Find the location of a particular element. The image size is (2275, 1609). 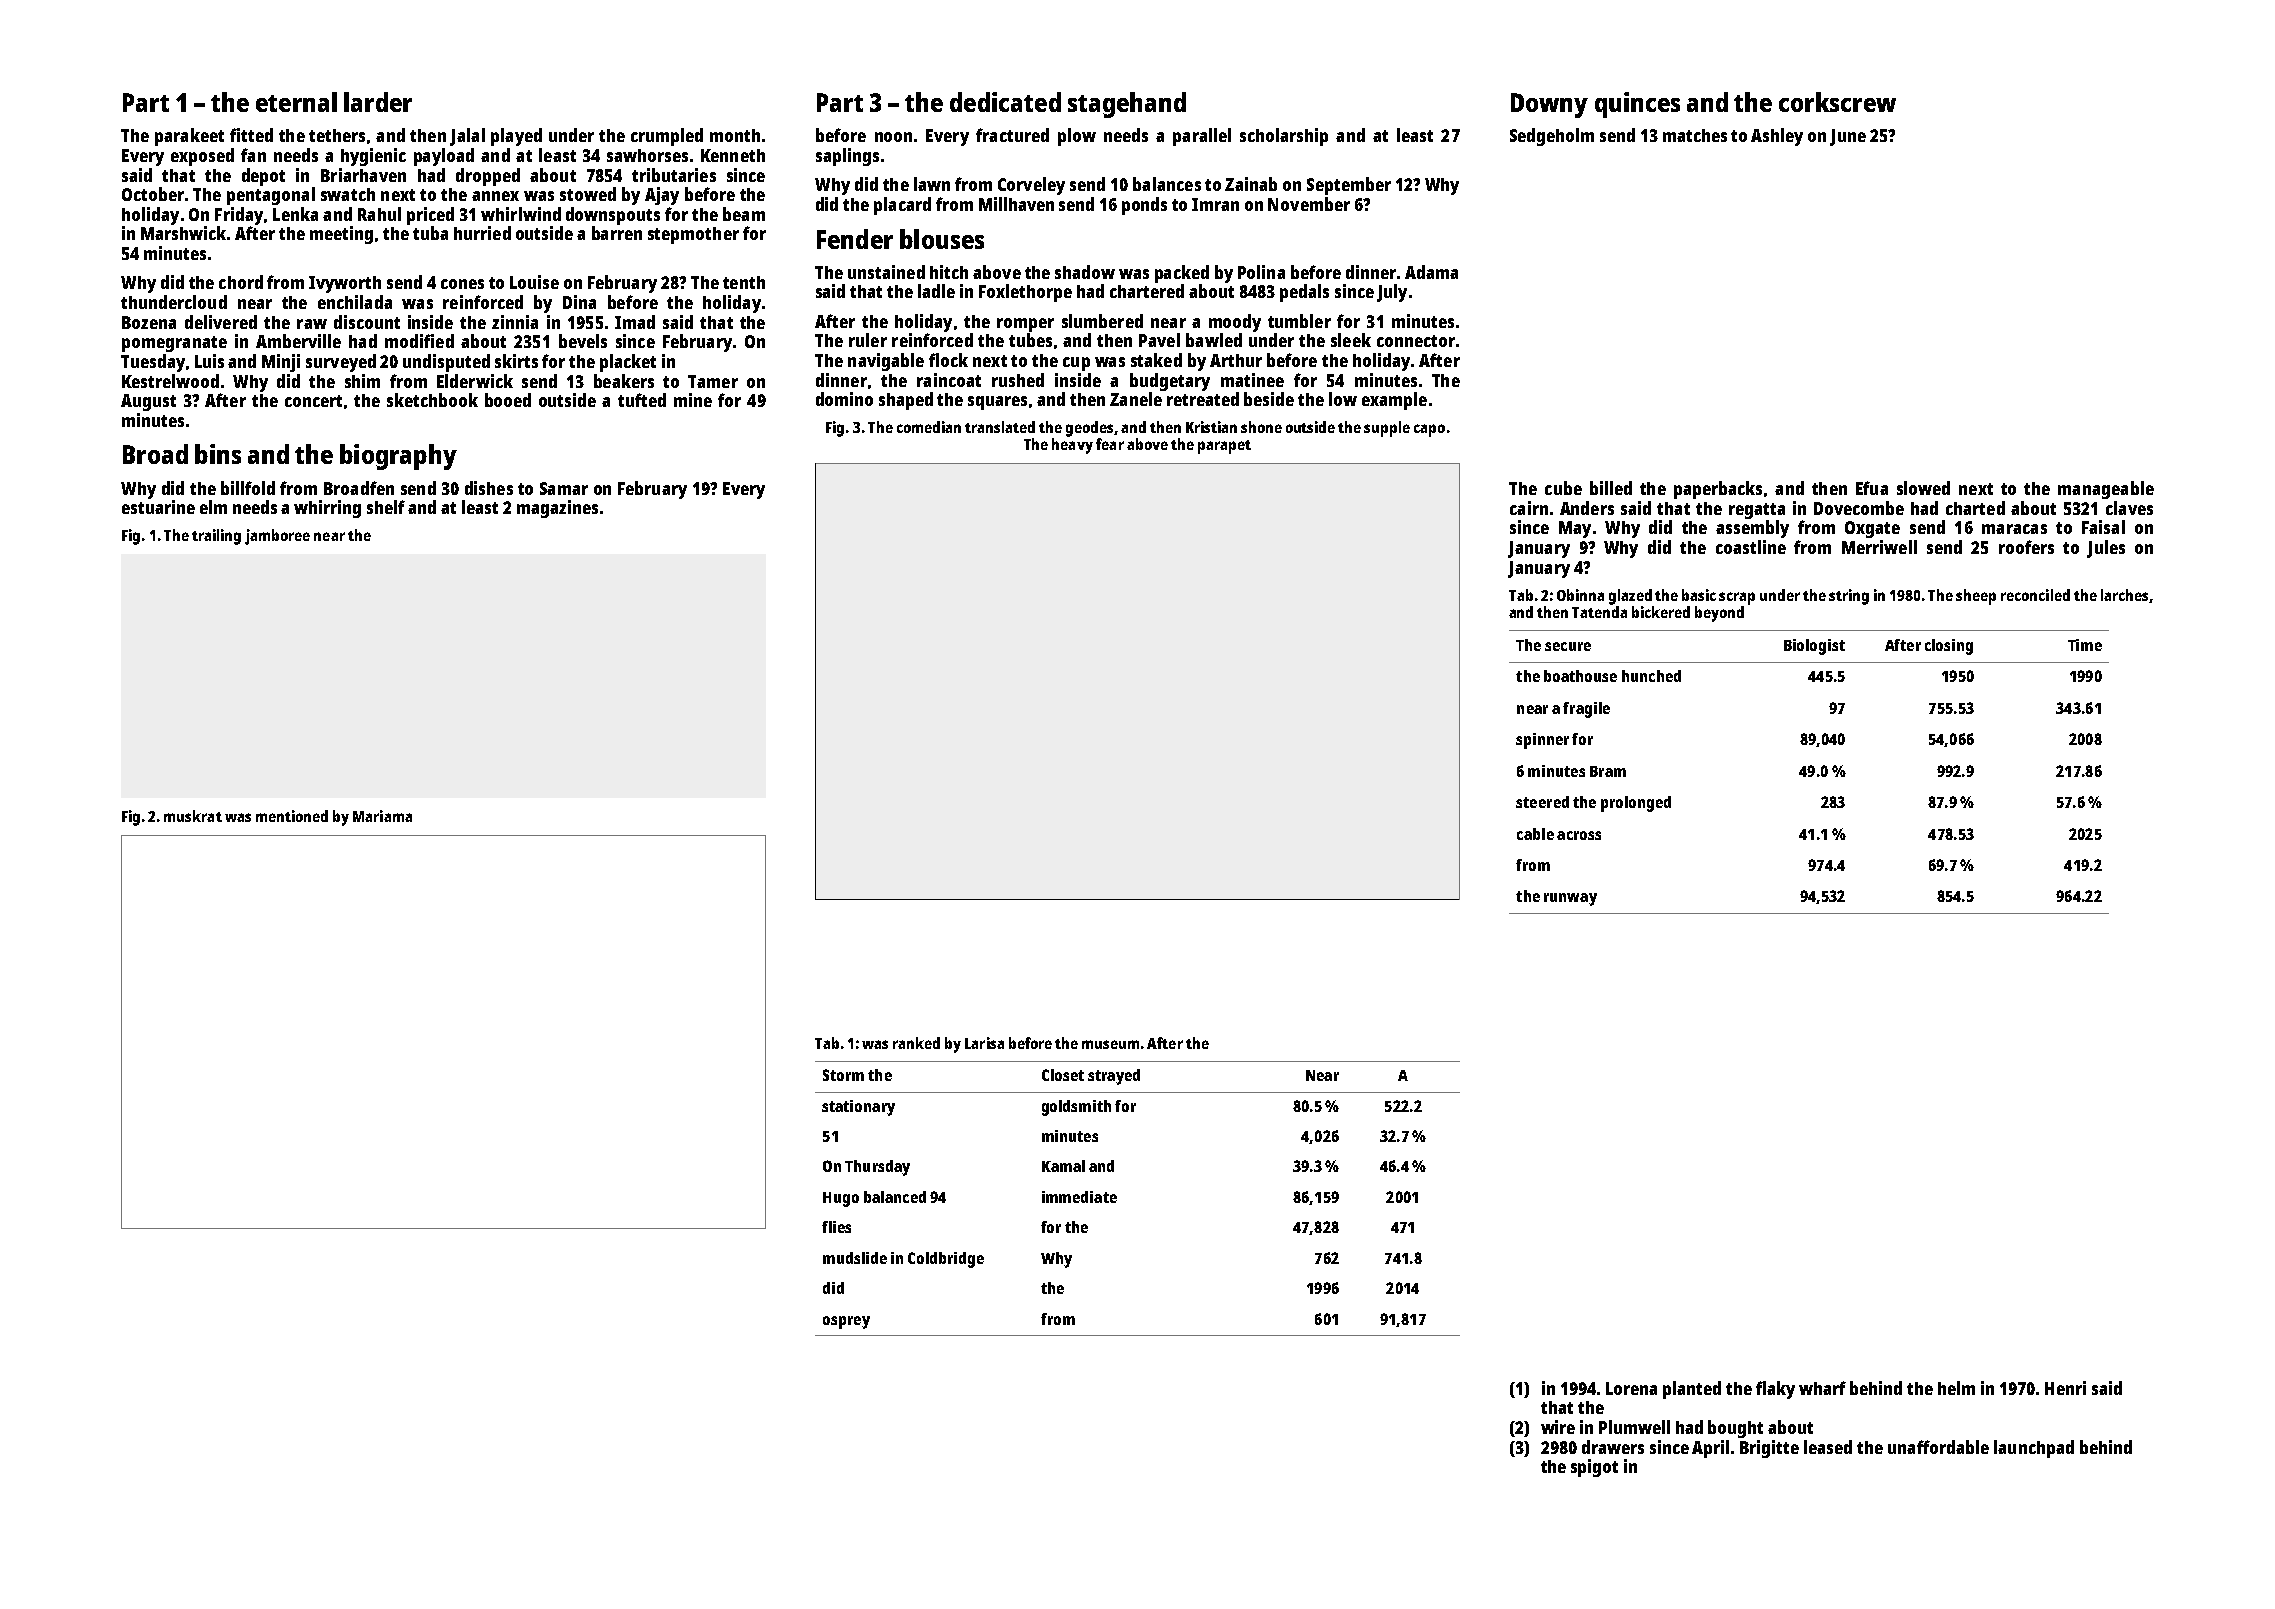

spigot is located at coordinates (1594, 1468).
